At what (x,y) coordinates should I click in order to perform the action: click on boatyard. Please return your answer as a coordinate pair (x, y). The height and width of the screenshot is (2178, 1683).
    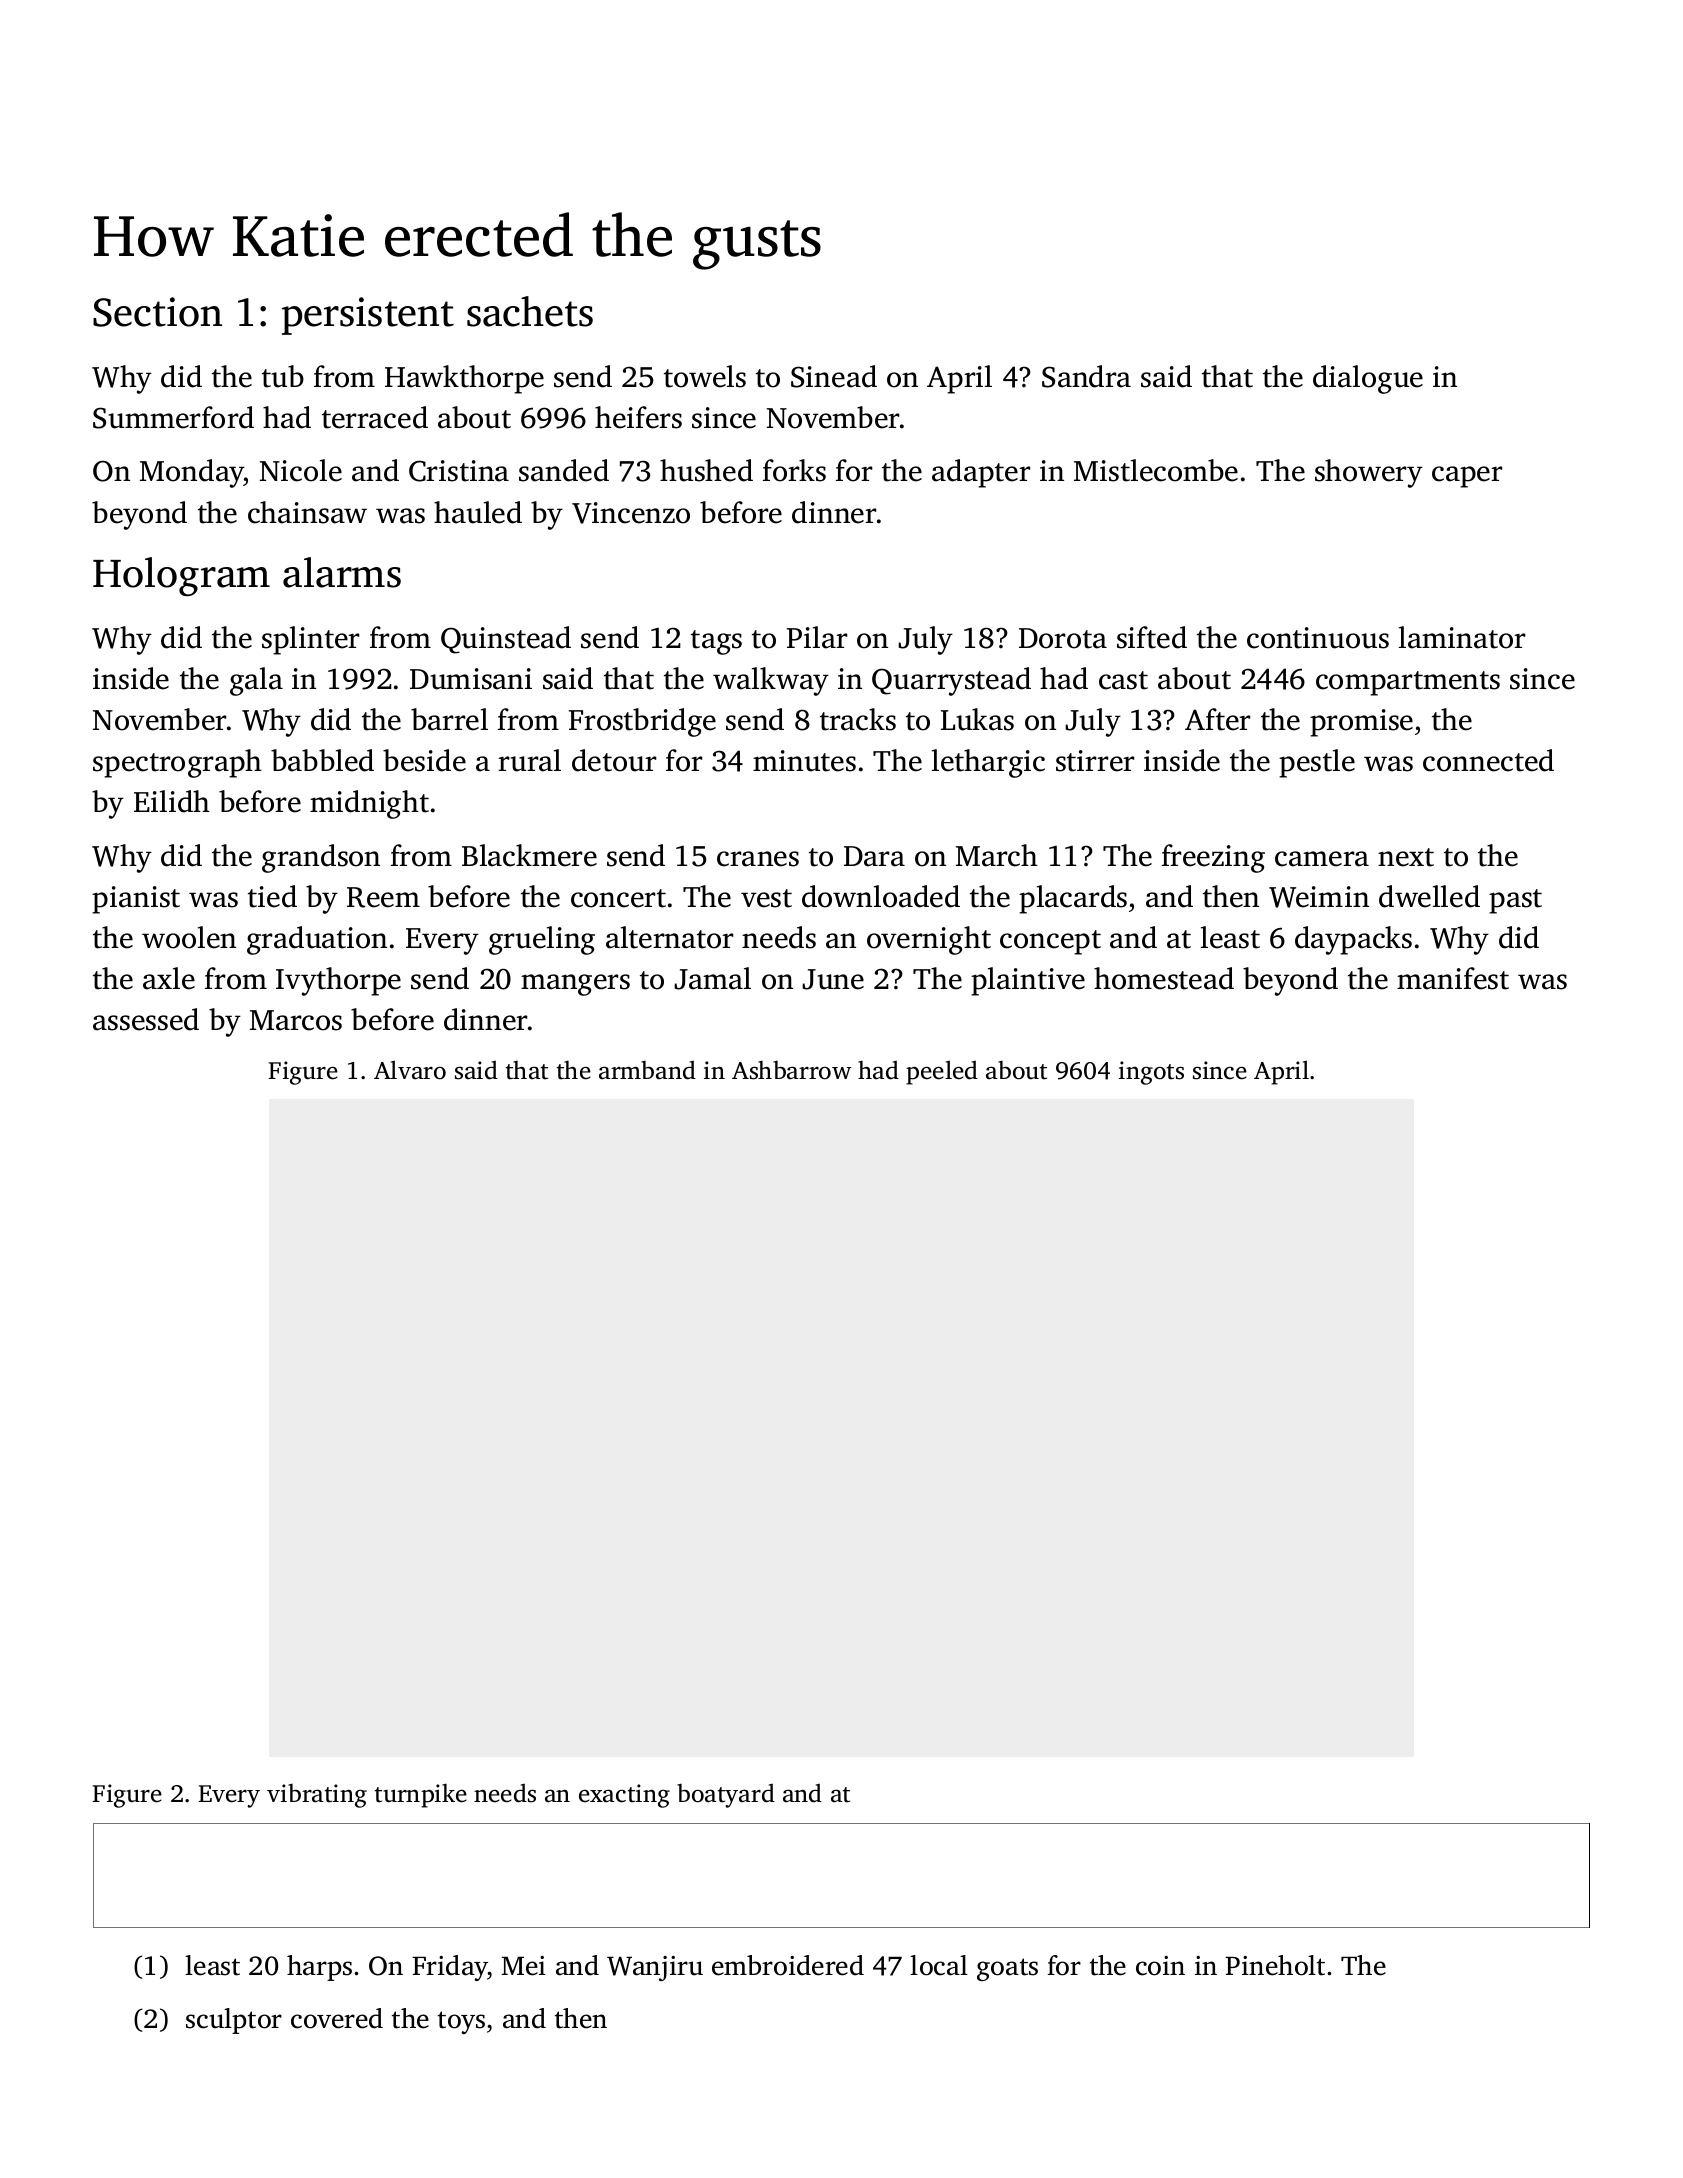
    Looking at the image, I should click on (726, 1795).
